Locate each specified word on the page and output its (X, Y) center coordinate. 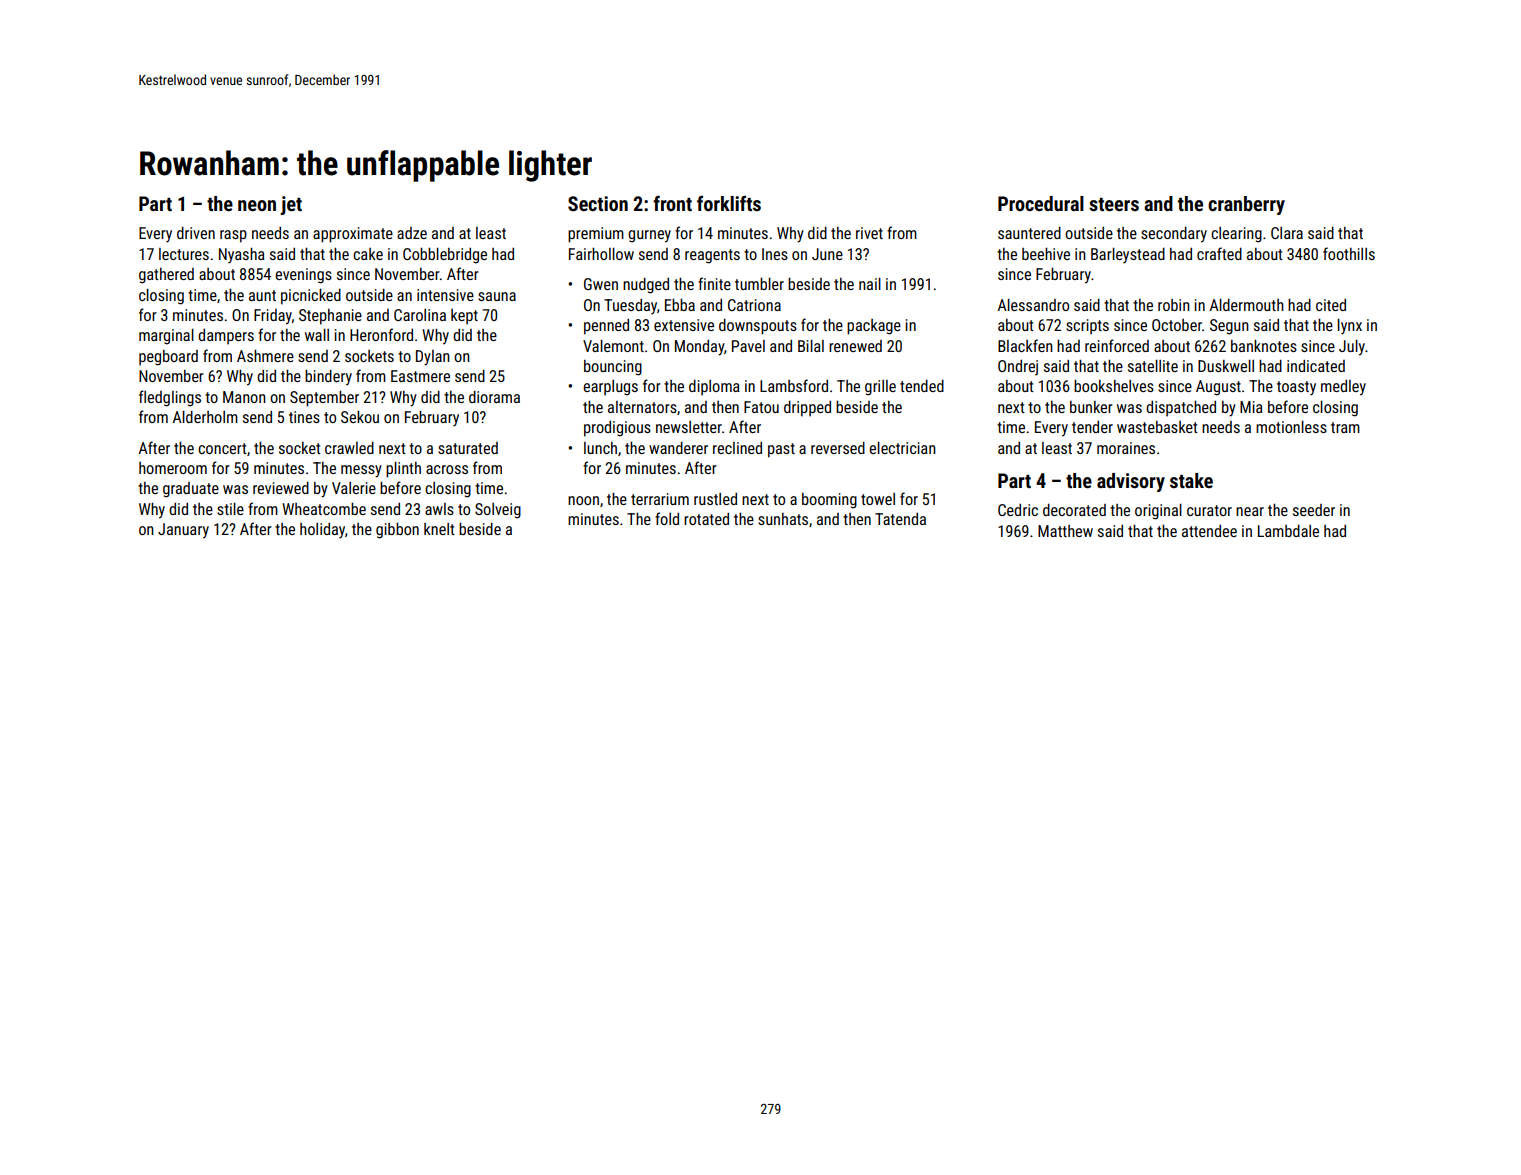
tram (1345, 427)
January (183, 531)
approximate (353, 235)
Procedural (1041, 203)
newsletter (689, 427)
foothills (1349, 253)
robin (1174, 305)
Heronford (381, 334)
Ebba (680, 305)
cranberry (1246, 205)
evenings (303, 276)
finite (714, 283)
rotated (706, 519)
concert (222, 448)
